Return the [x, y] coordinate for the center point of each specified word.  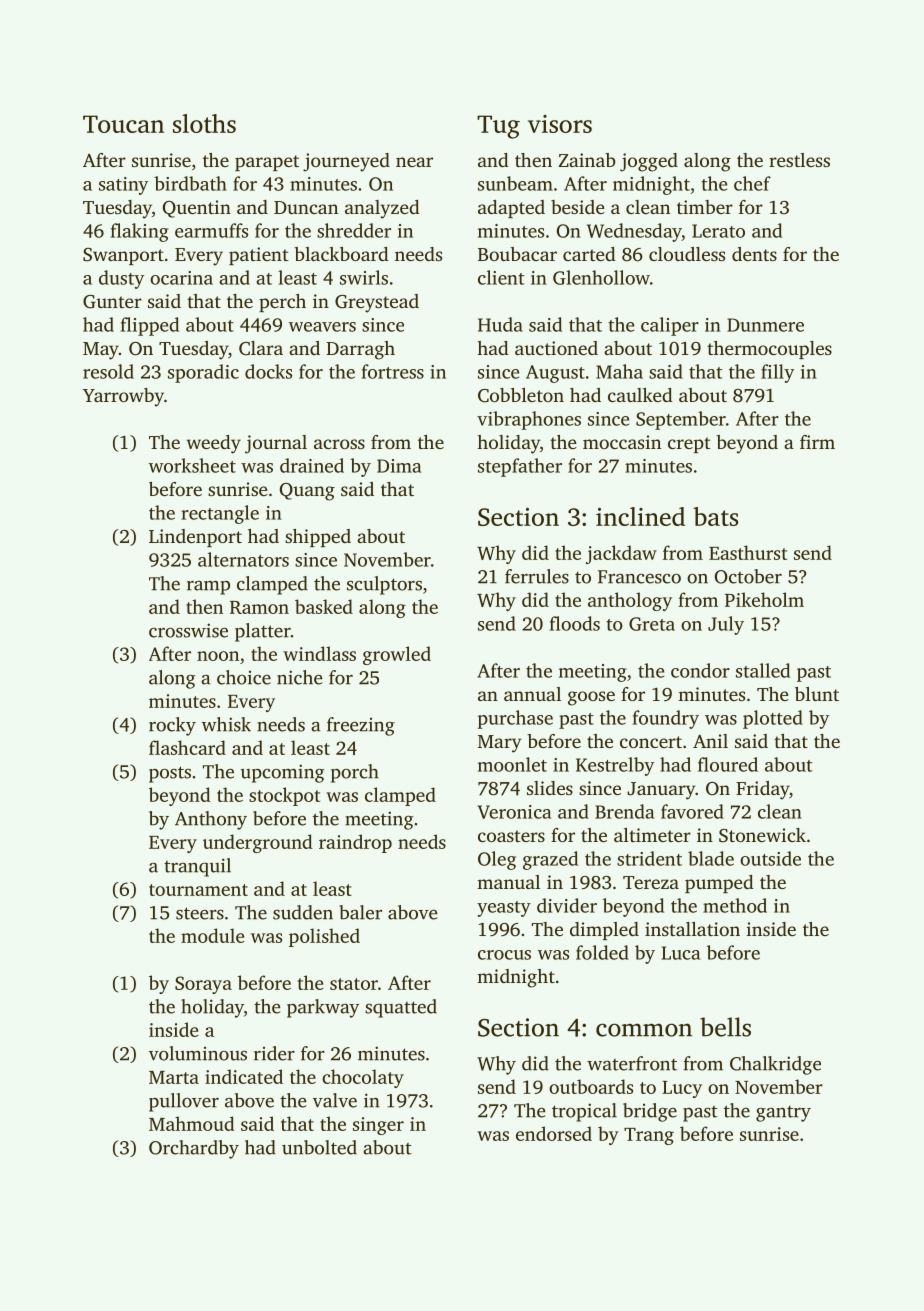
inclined [640, 516]
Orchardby [194, 1149]
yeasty [504, 909]
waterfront [632, 1063]
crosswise [188, 630]
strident [649, 858]
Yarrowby [123, 397]
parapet [267, 163]
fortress [393, 371]
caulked [640, 395]
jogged [649, 162]
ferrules [537, 576]
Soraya [203, 985]
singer [378, 1126]
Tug [498, 127]
